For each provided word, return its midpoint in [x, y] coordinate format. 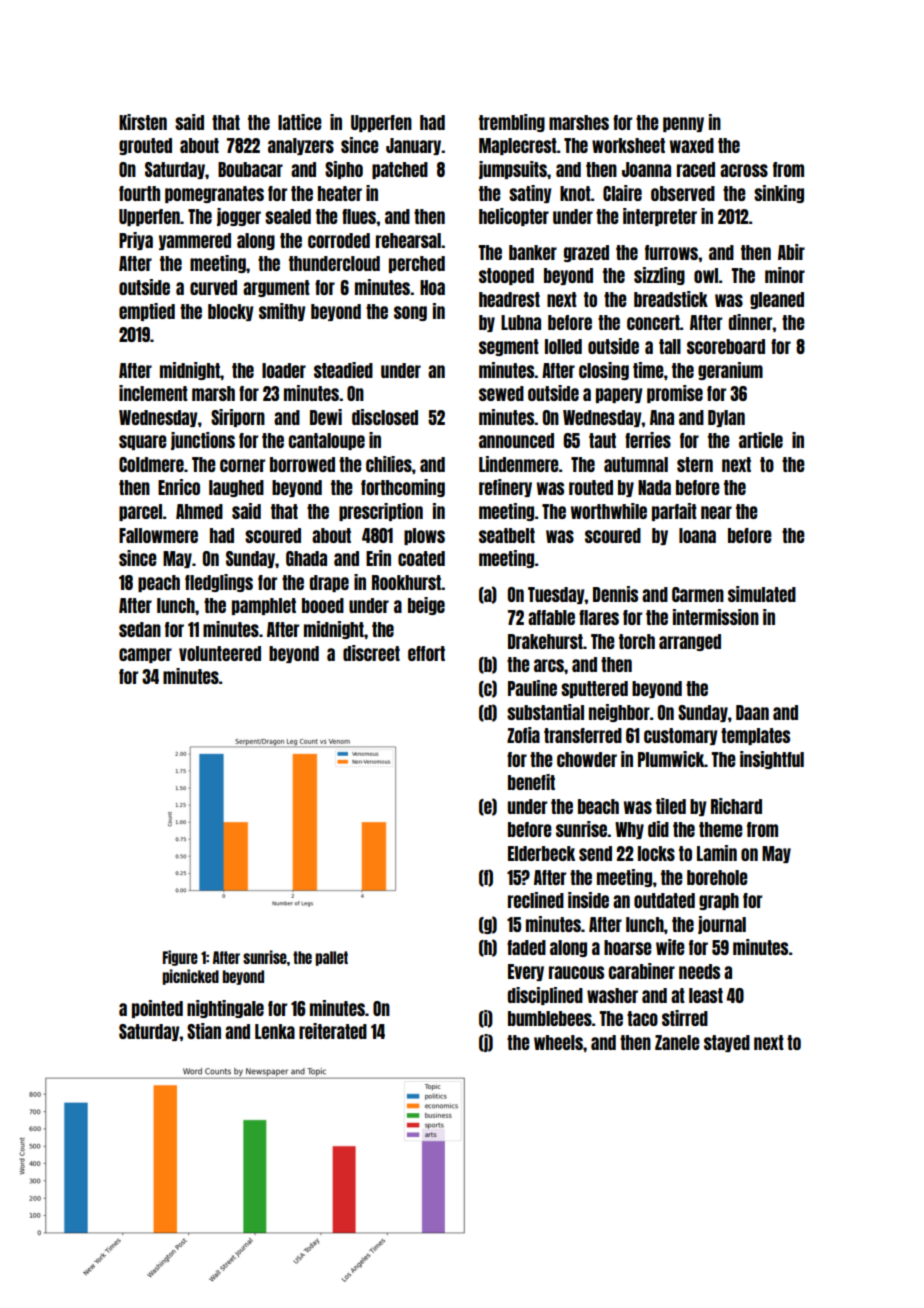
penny [683, 124]
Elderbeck [541, 853]
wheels [558, 1042]
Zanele [677, 1042]
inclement [153, 393]
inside [588, 900]
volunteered [220, 653]
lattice [300, 122]
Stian [204, 1031]
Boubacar [250, 169]
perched [417, 264]
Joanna [646, 169]
